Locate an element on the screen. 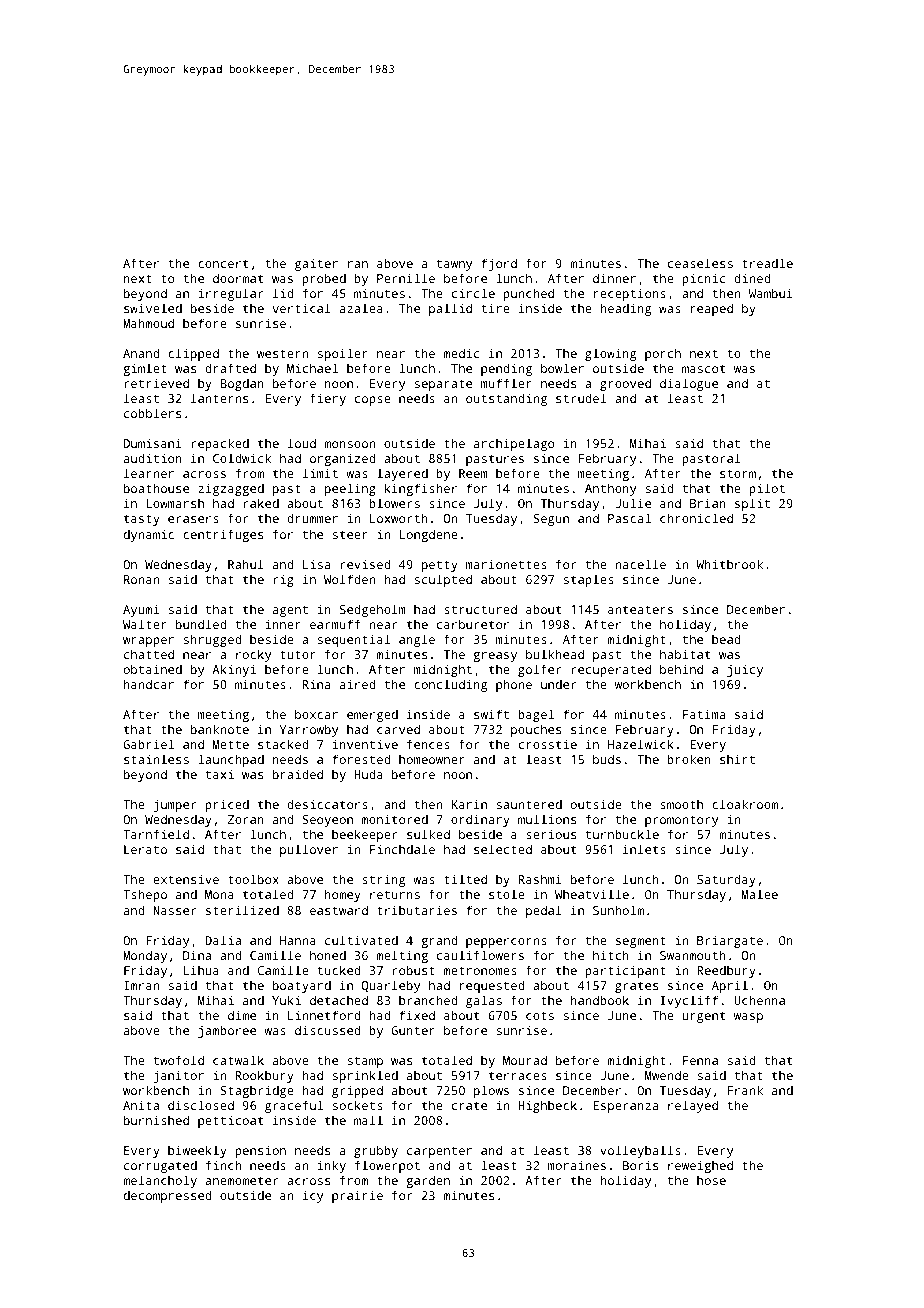  sculpted is located at coordinates (443, 580).
